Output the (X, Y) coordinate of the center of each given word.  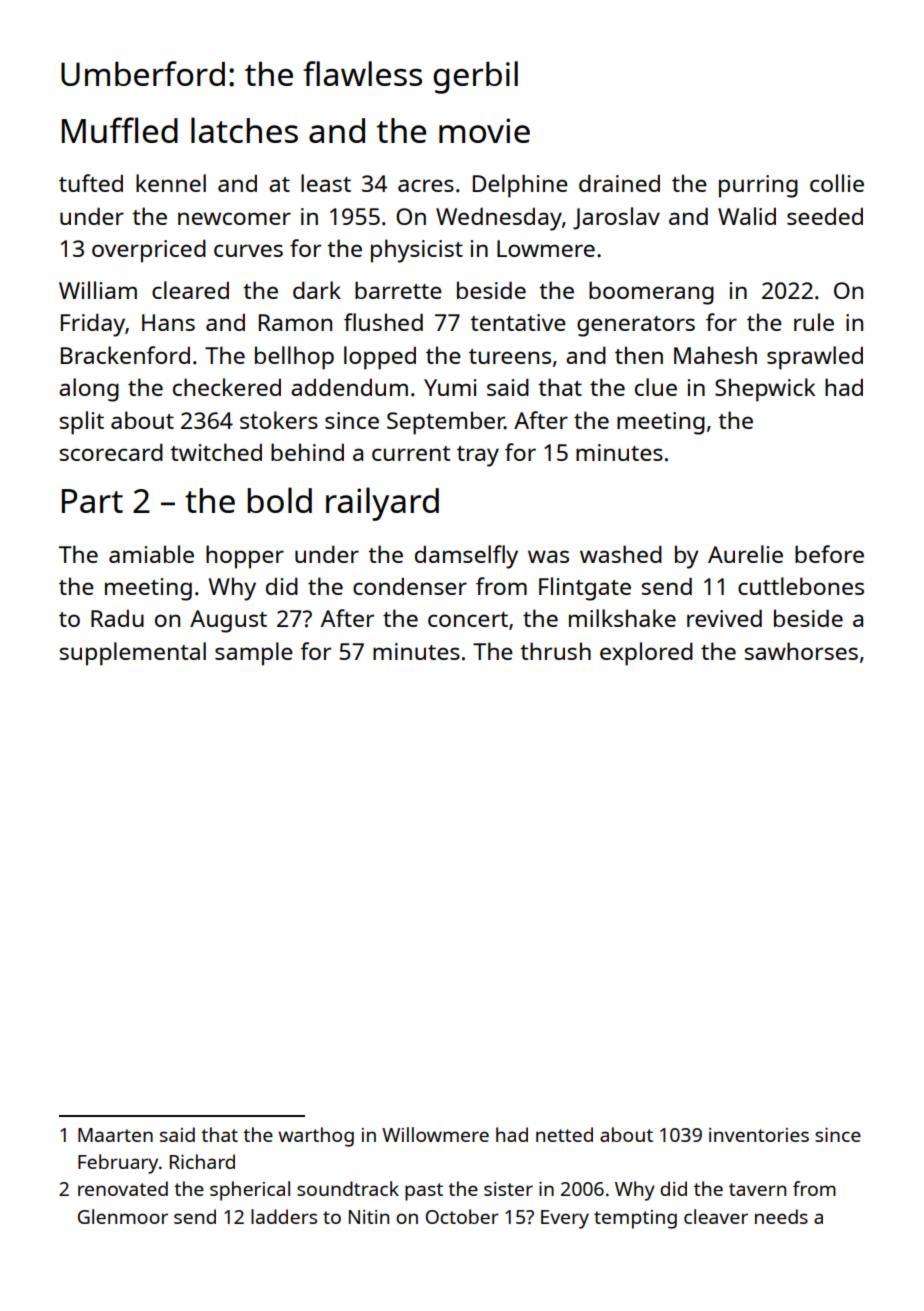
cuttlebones (801, 586)
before (829, 554)
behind (307, 452)
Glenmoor (123, 1216)
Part (92, 501)
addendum (349, 387)
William (98, 290)
